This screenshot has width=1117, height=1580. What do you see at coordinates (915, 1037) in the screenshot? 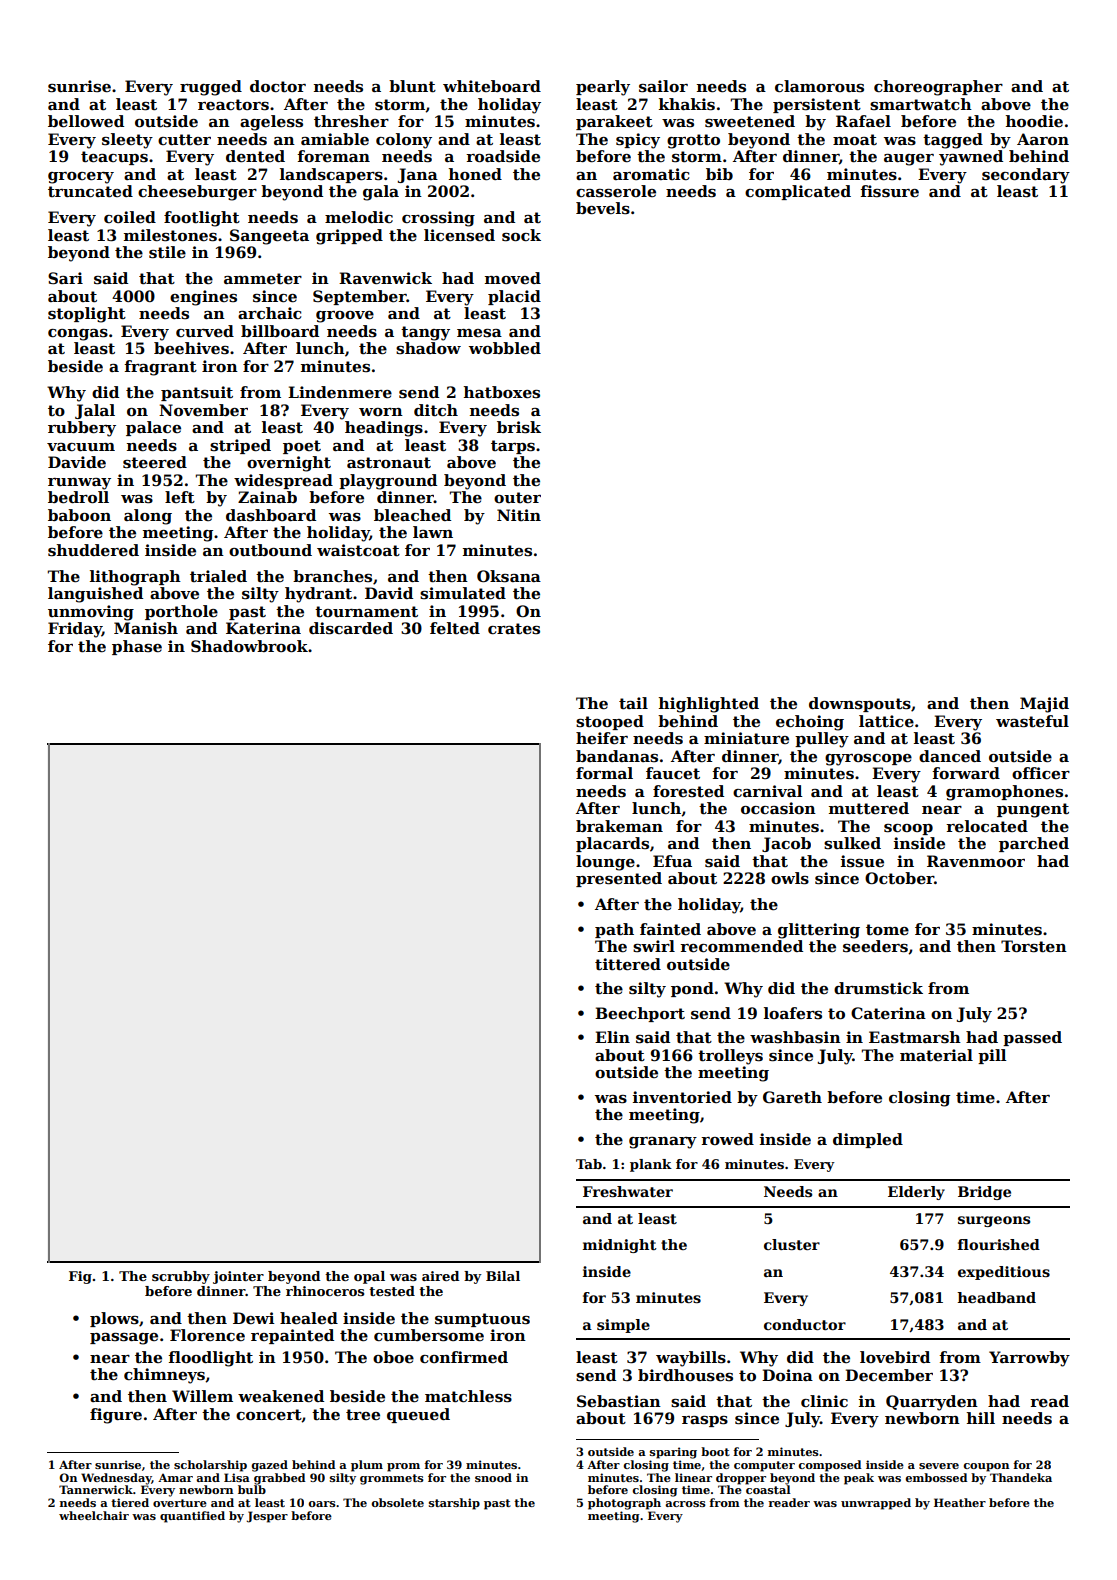
I see `Eastmarsh` at bounding box center [915, 1037].
